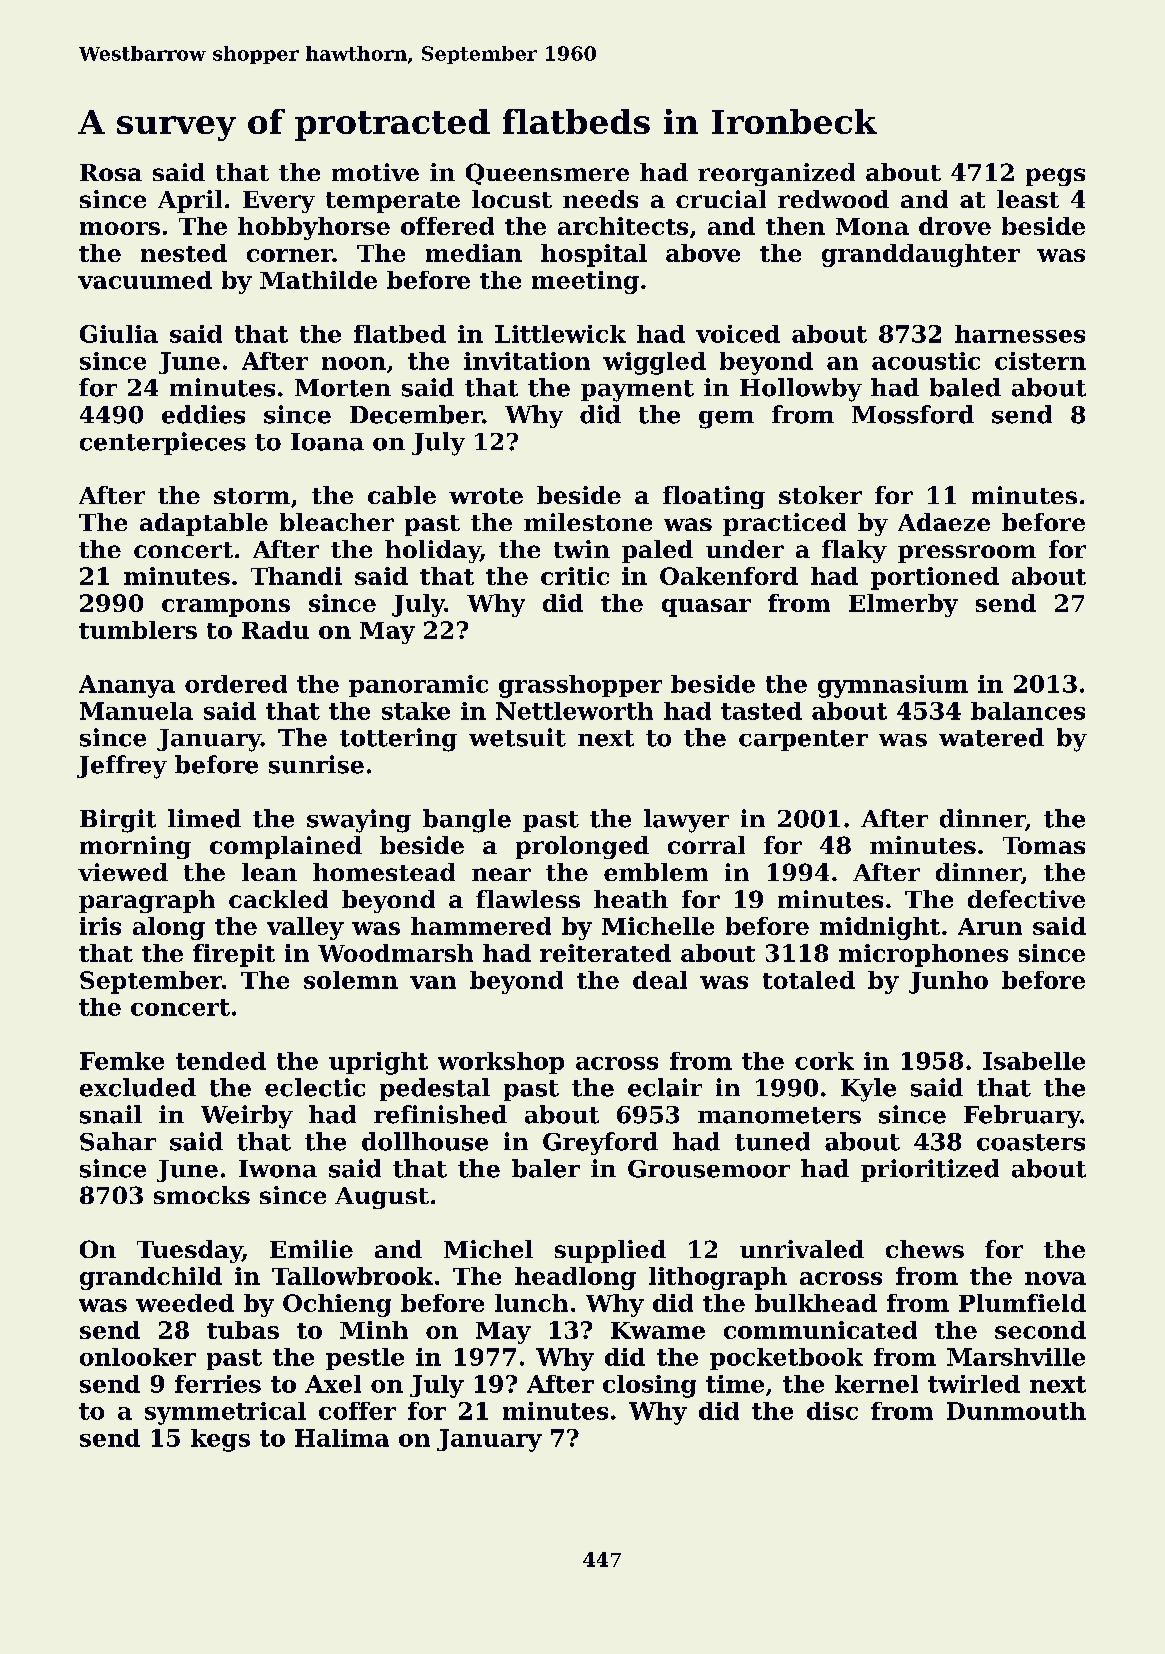 The height and width of the document is (1654, 1165). I want to click on Halima, so click(342, 1438).
